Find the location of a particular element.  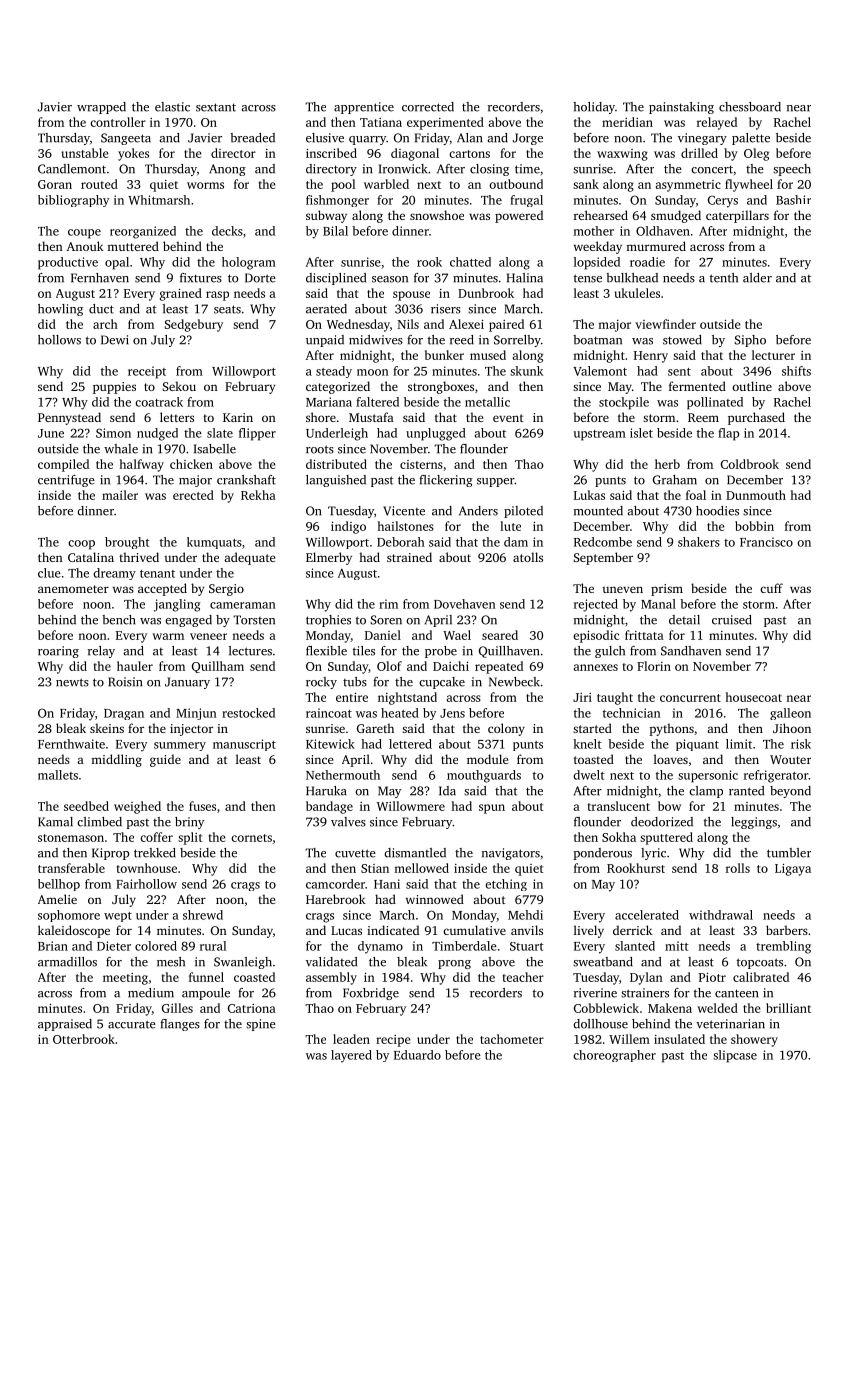

Anong is located at coordinates (227, 170).
